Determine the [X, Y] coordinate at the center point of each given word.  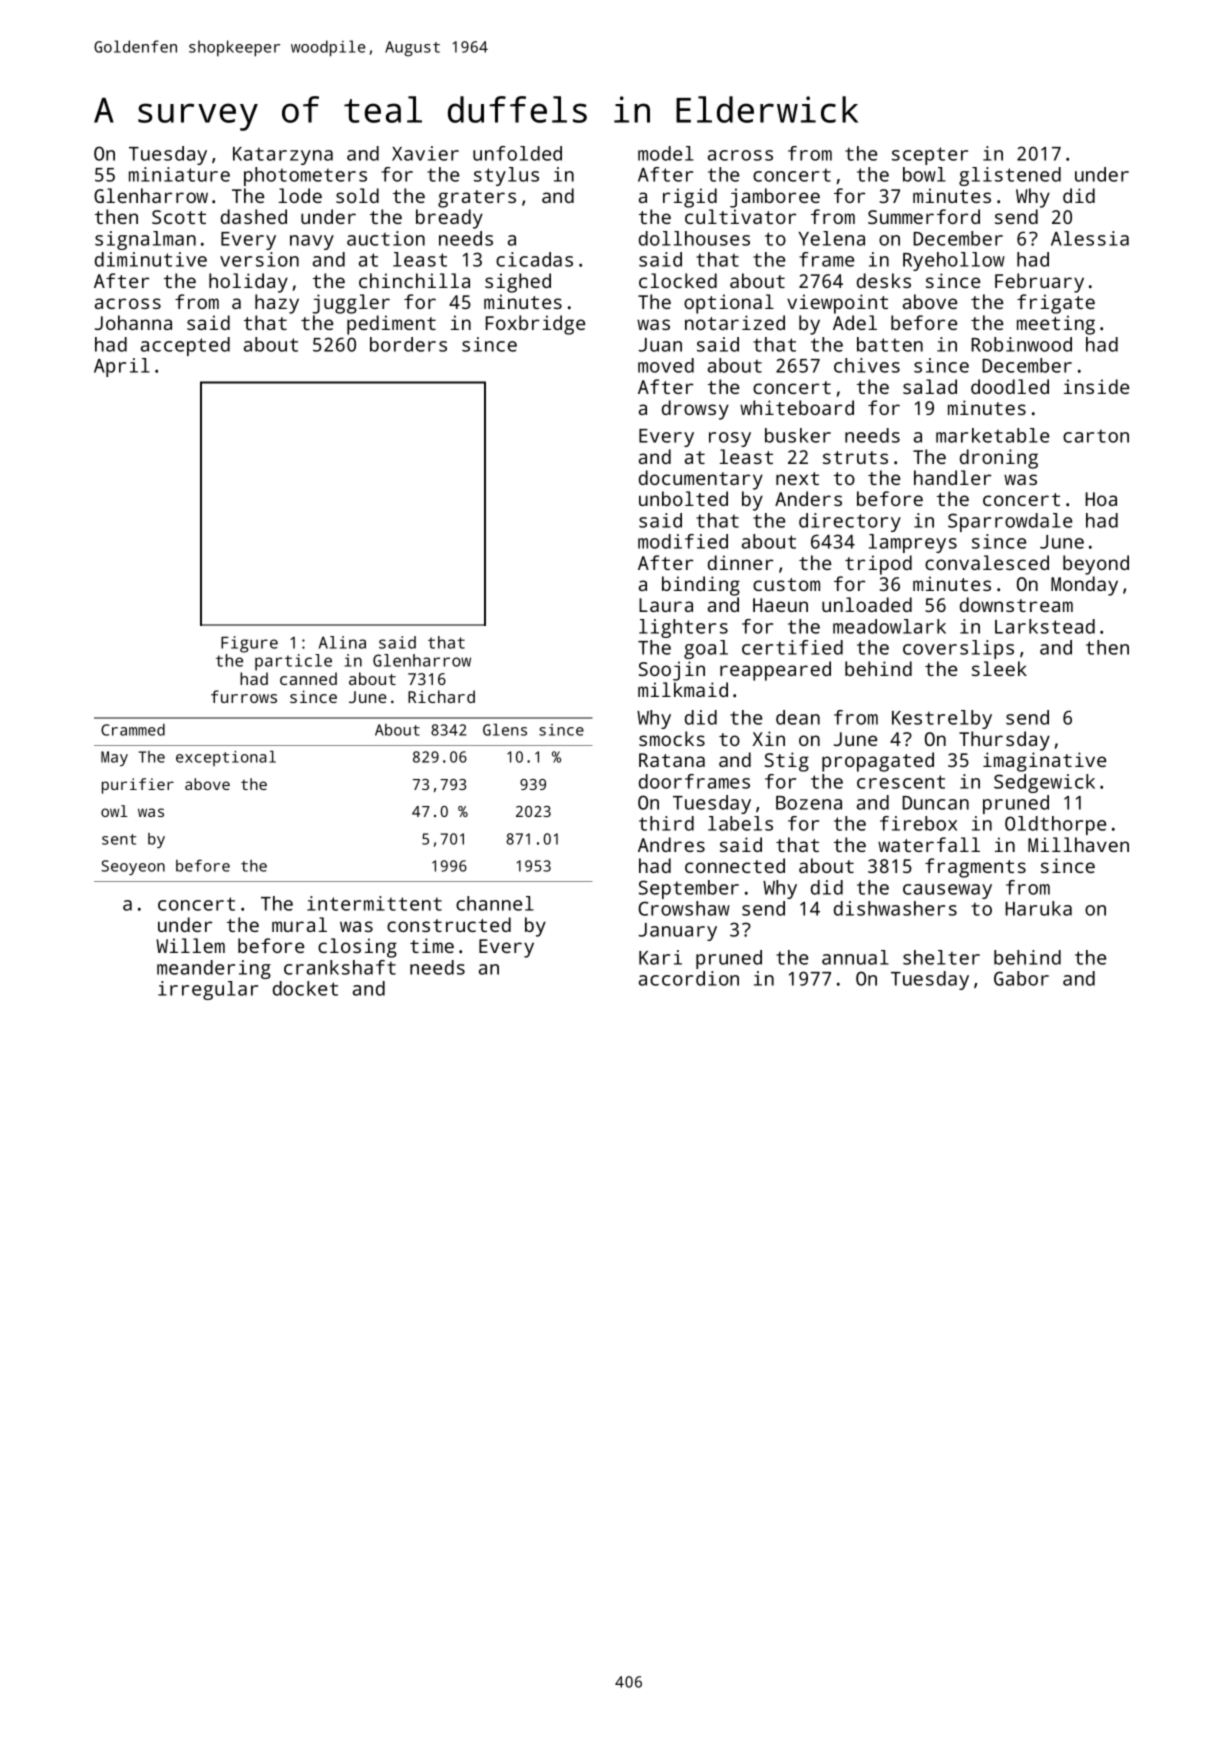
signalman [145, 240]
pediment [391, 325]
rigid [690, 198]
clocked [678, 280]
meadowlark [889, 626]
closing [357, 948]
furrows [244, 696]
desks [884, 280]
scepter [930, 156]
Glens [505, 729]
